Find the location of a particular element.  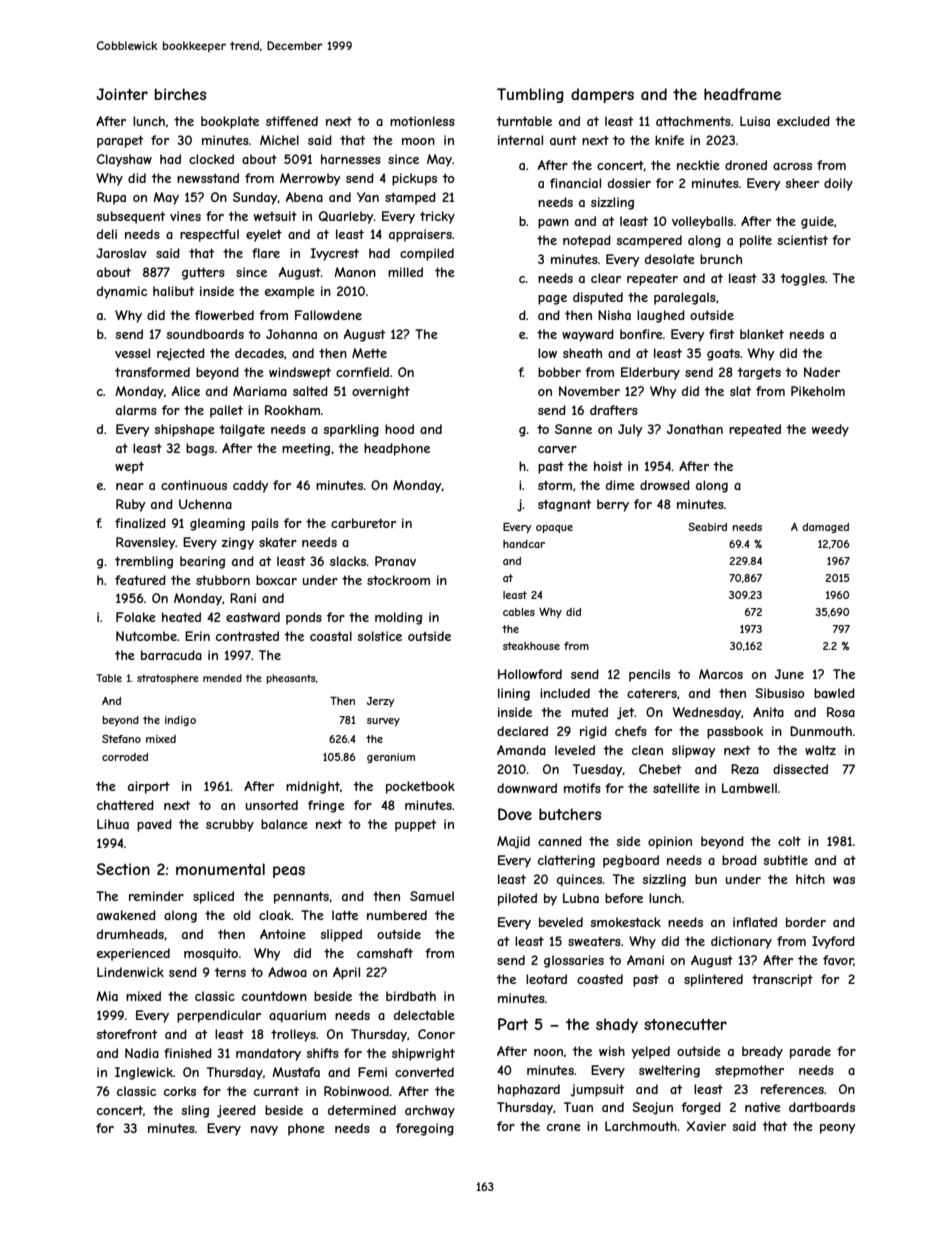

Conor is located at coordinates (436, 1034).
